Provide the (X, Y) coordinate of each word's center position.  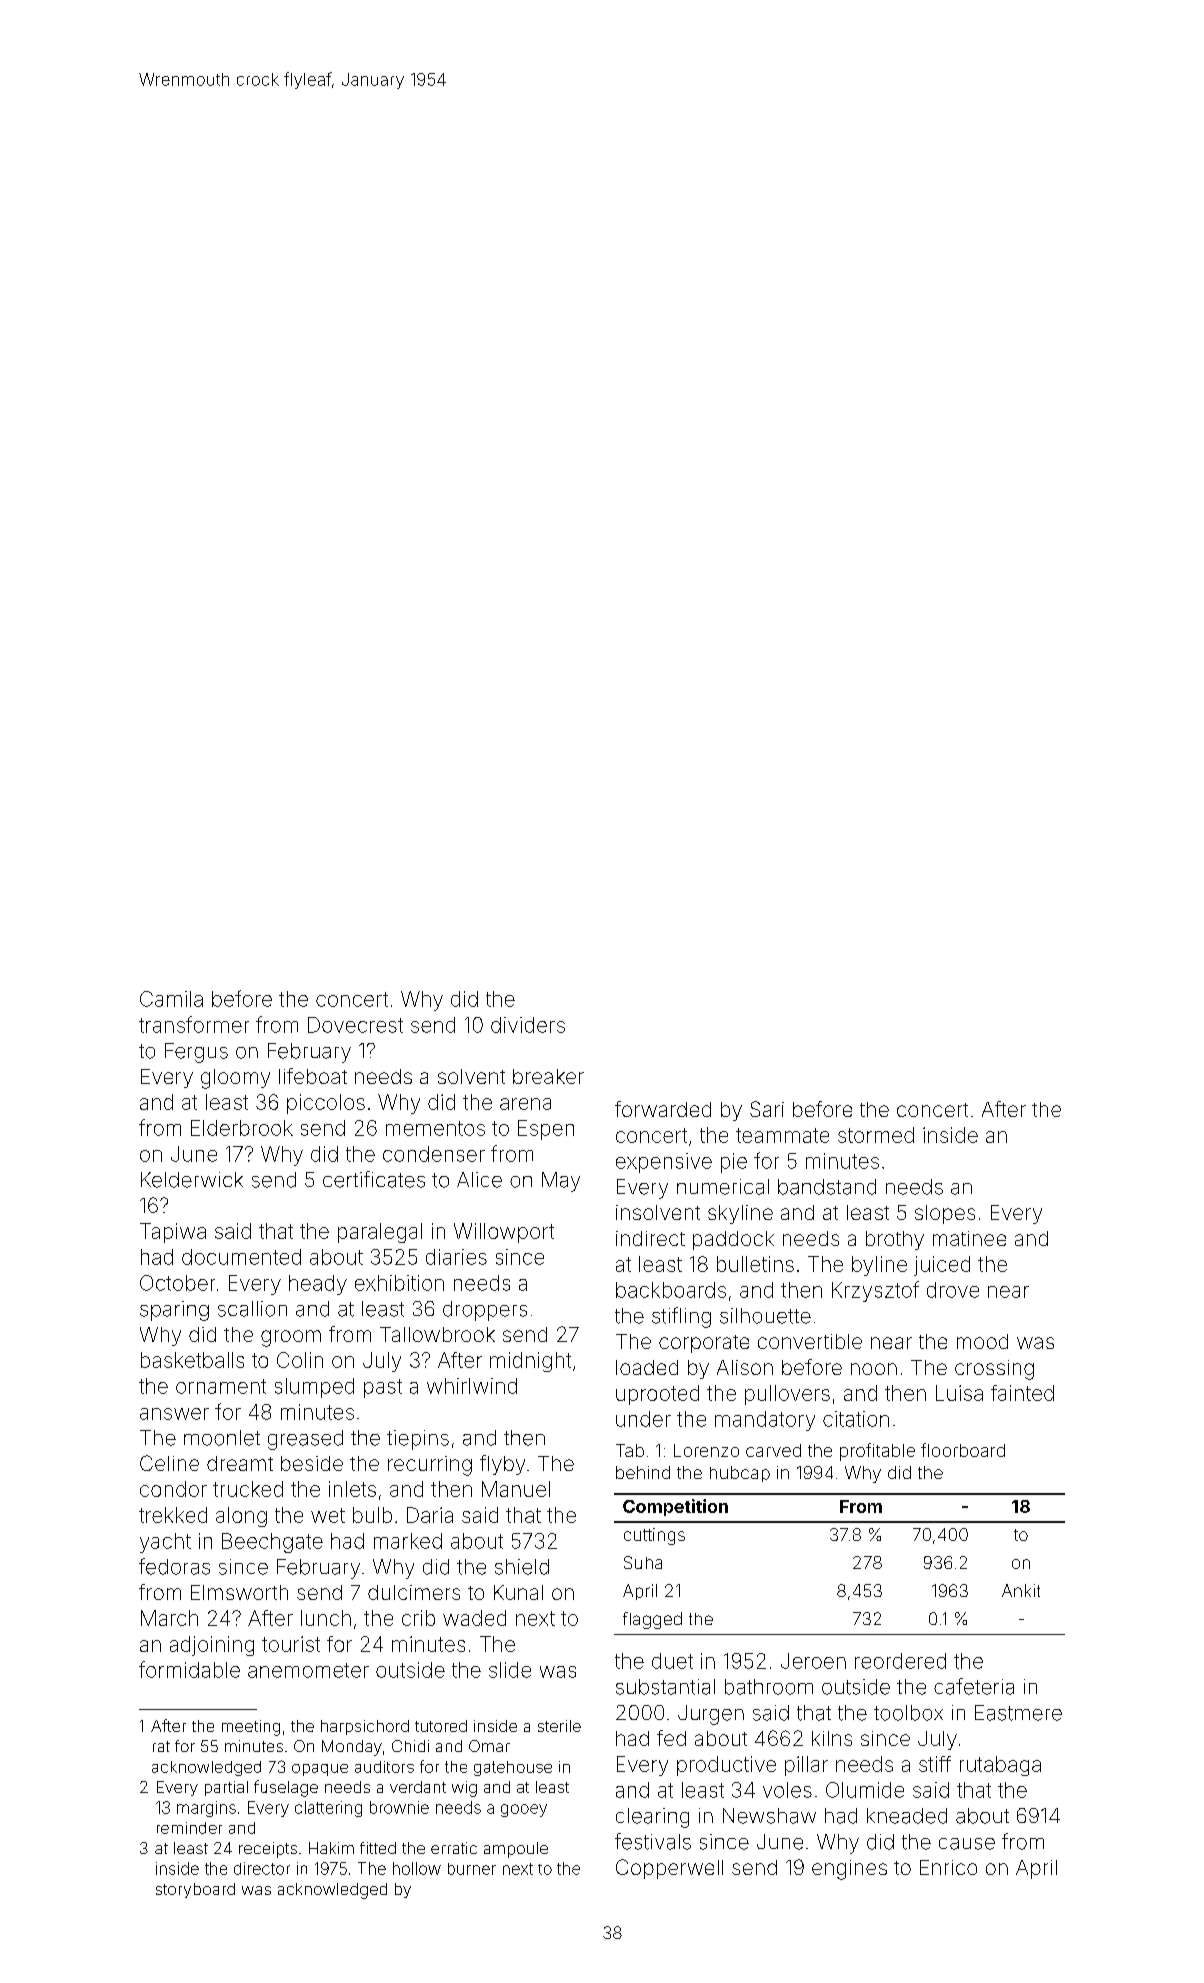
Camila (171, 999)
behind (643, 1472)
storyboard (195, 1890)
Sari (767, 1109)
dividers (528, 1025)
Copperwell (669, 1869)
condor (173, 1489)
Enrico (948, 1867)
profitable (877, 1452)
